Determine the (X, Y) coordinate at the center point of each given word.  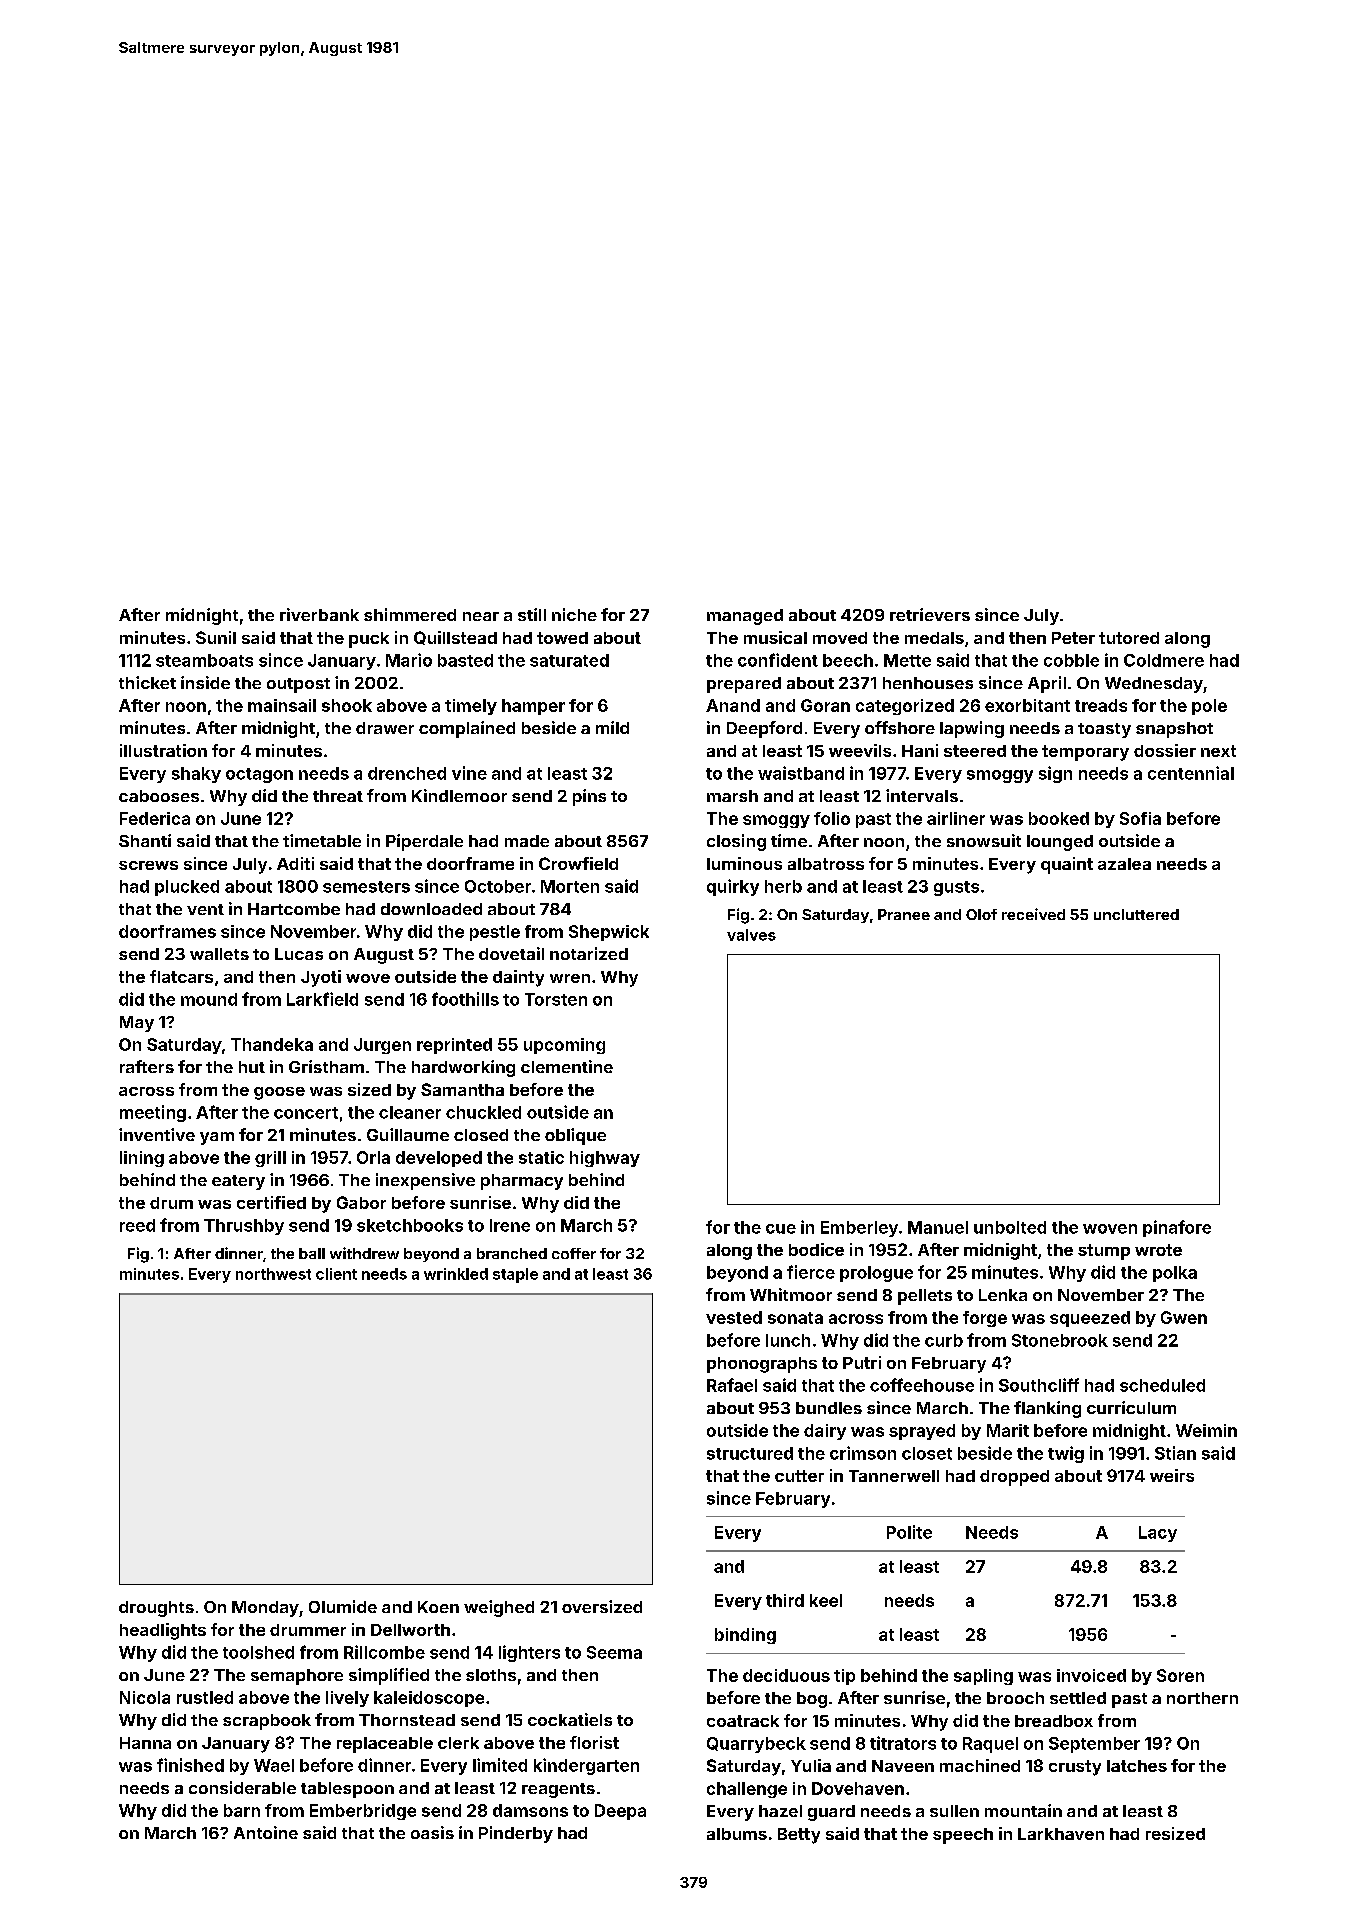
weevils (860, 750)
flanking (1047, 1409)
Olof (981, 914)
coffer (574, 1253)
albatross (826, 864)
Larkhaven (1061, 1834)
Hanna (145, 1743)
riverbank (319, 614)
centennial (1191, 773)
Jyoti (321, 978)
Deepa (620, 1812)
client (336, 1274)
